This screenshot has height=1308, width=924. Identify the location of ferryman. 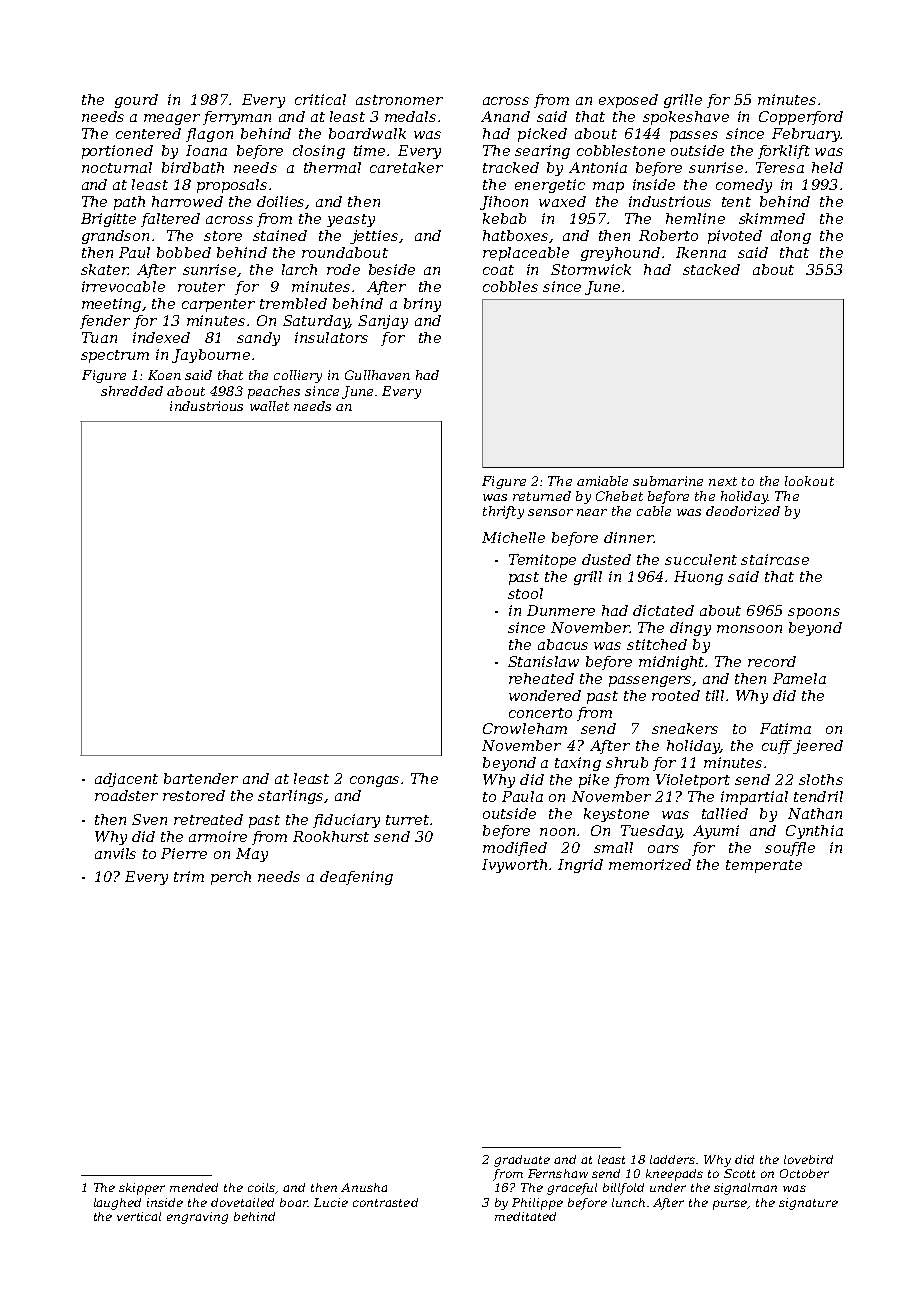
(237, 118).
